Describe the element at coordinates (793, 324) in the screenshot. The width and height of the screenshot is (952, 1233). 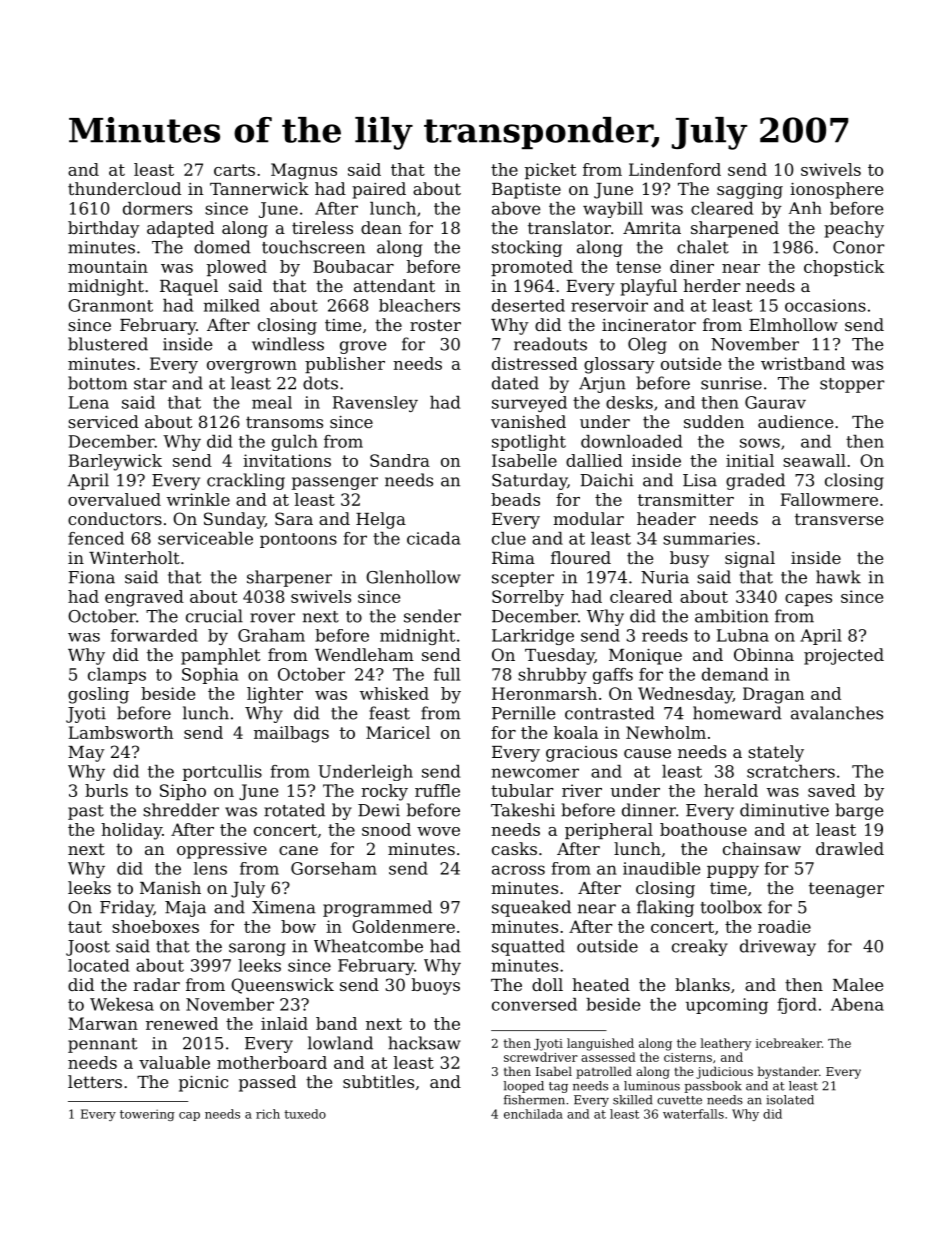
I see `Elmhollow` at that location.
